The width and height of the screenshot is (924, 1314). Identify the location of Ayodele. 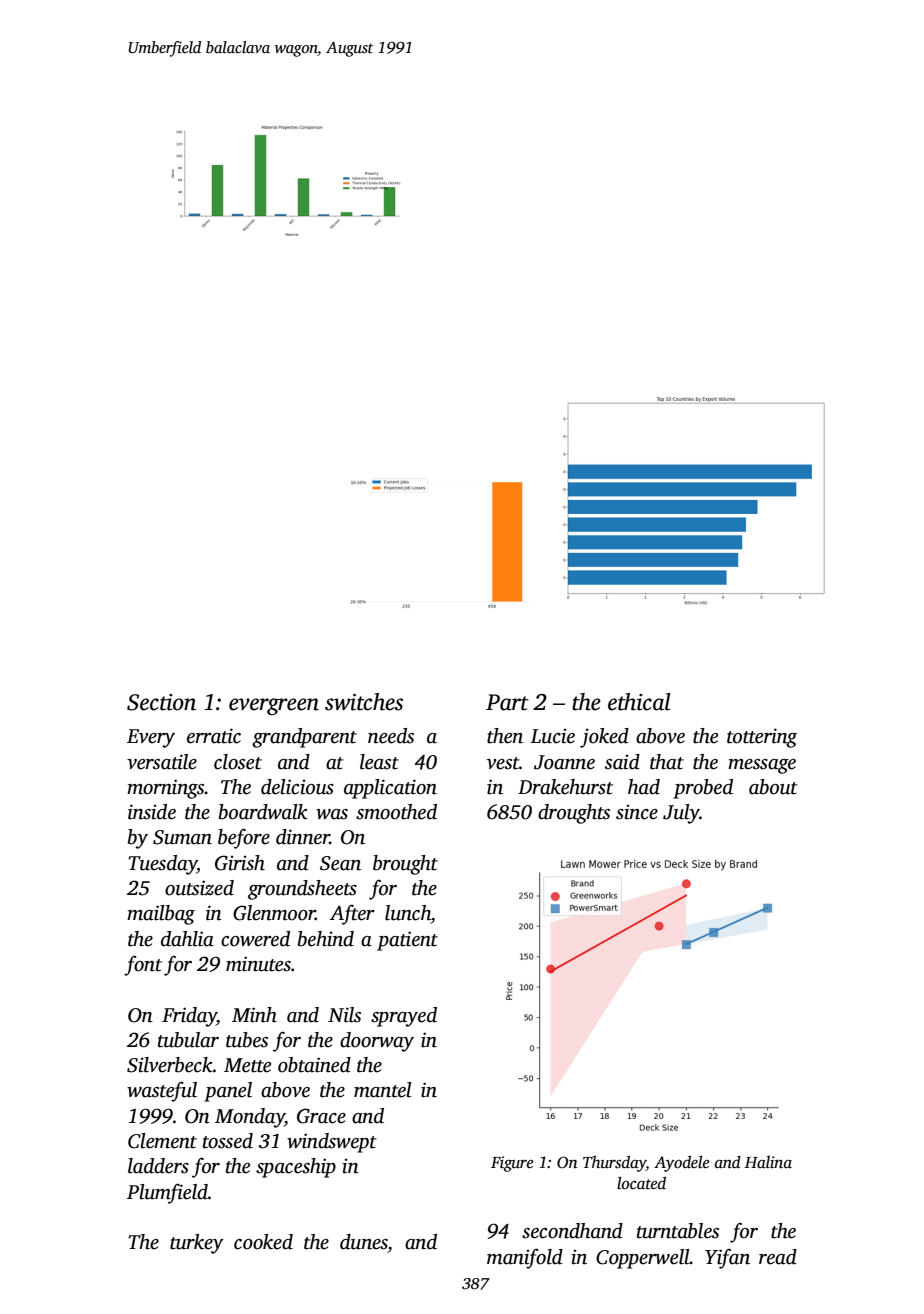
(682, 1164).
